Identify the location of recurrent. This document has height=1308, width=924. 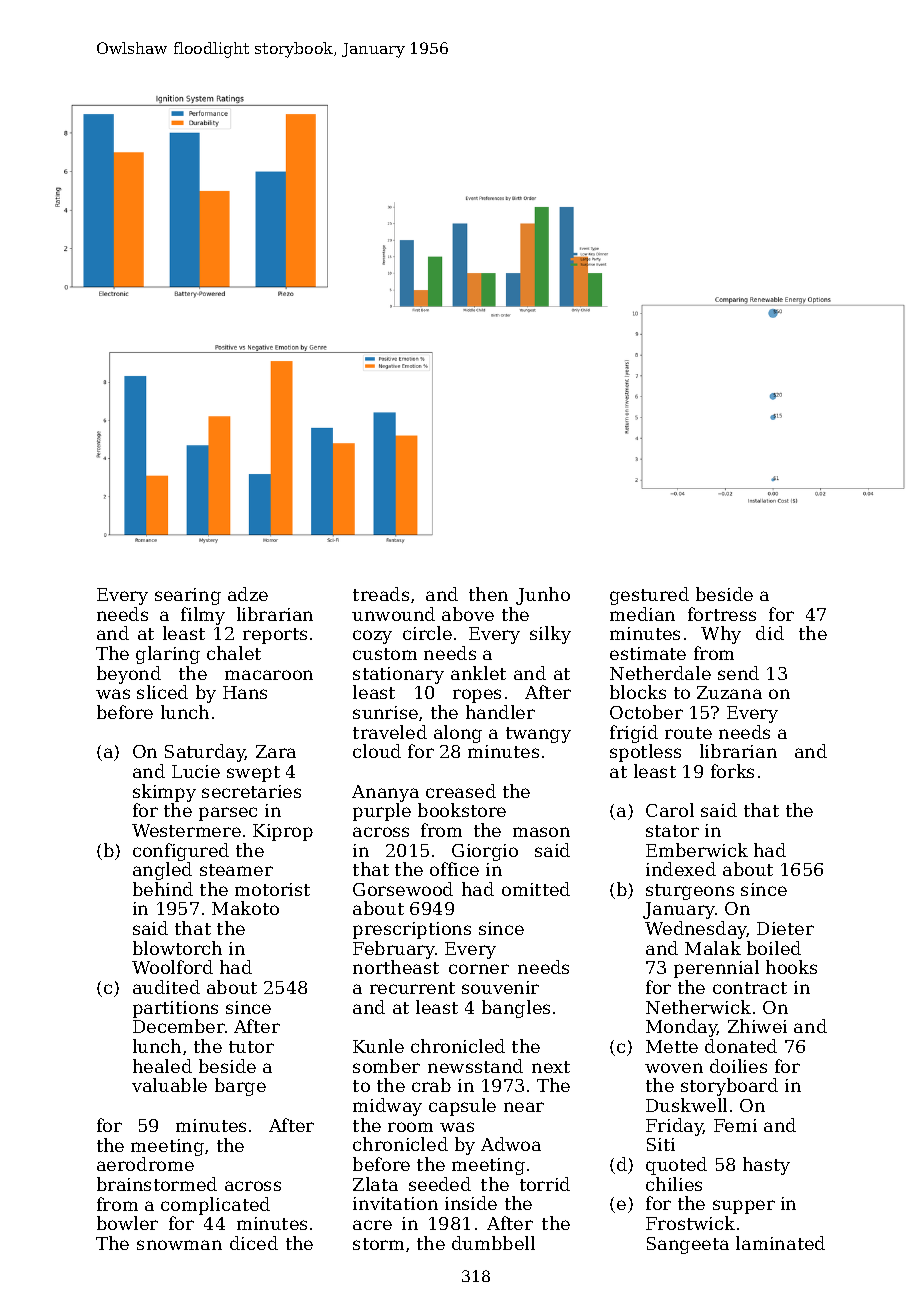
(412, 988).
